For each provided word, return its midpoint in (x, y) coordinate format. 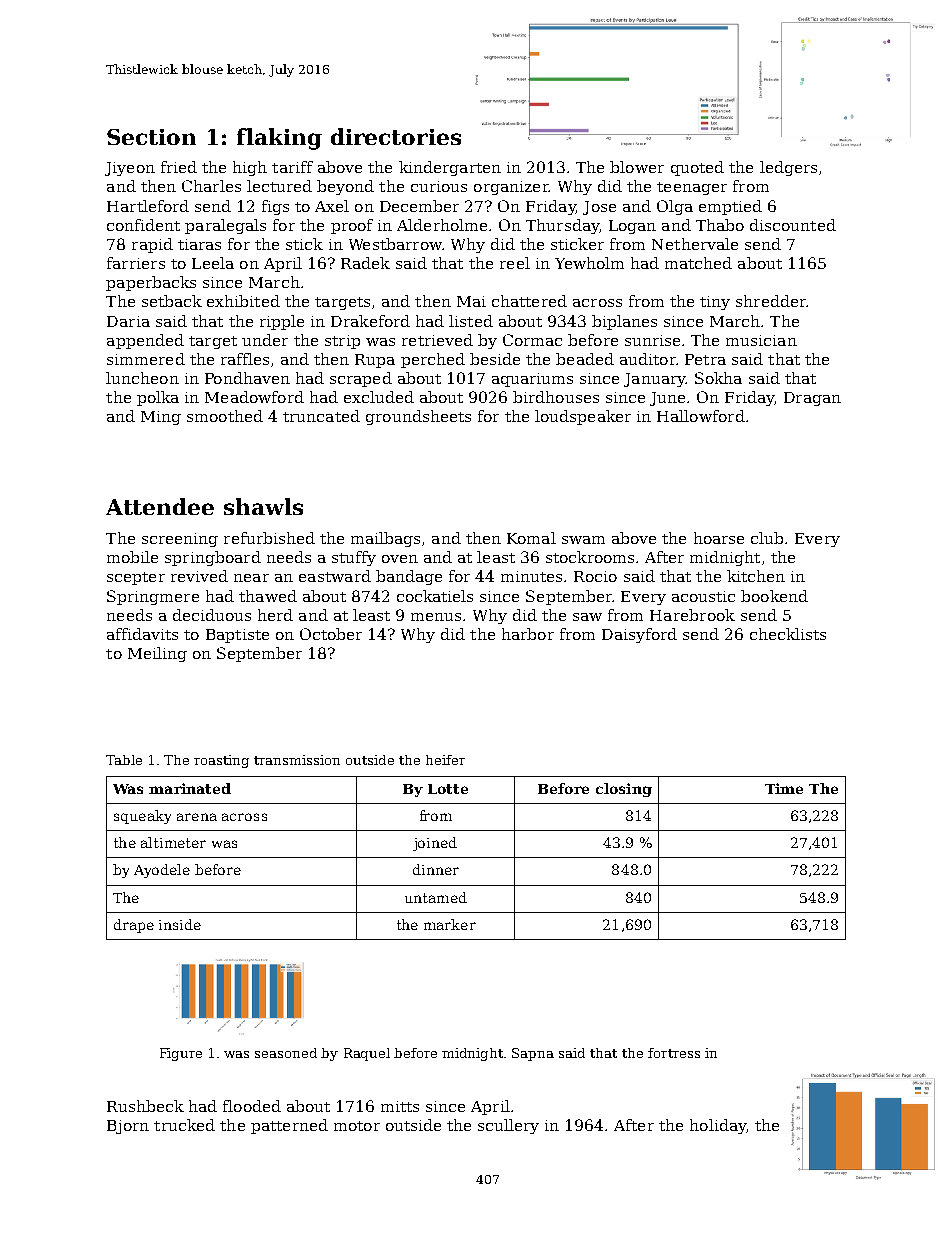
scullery (508, 1126)
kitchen (756, 576)
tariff (292, 167)
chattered (529, 301)
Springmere (153, 597)
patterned (289, 1126)
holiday (718, 1126)
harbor (528, 634)
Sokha (718, 378)
